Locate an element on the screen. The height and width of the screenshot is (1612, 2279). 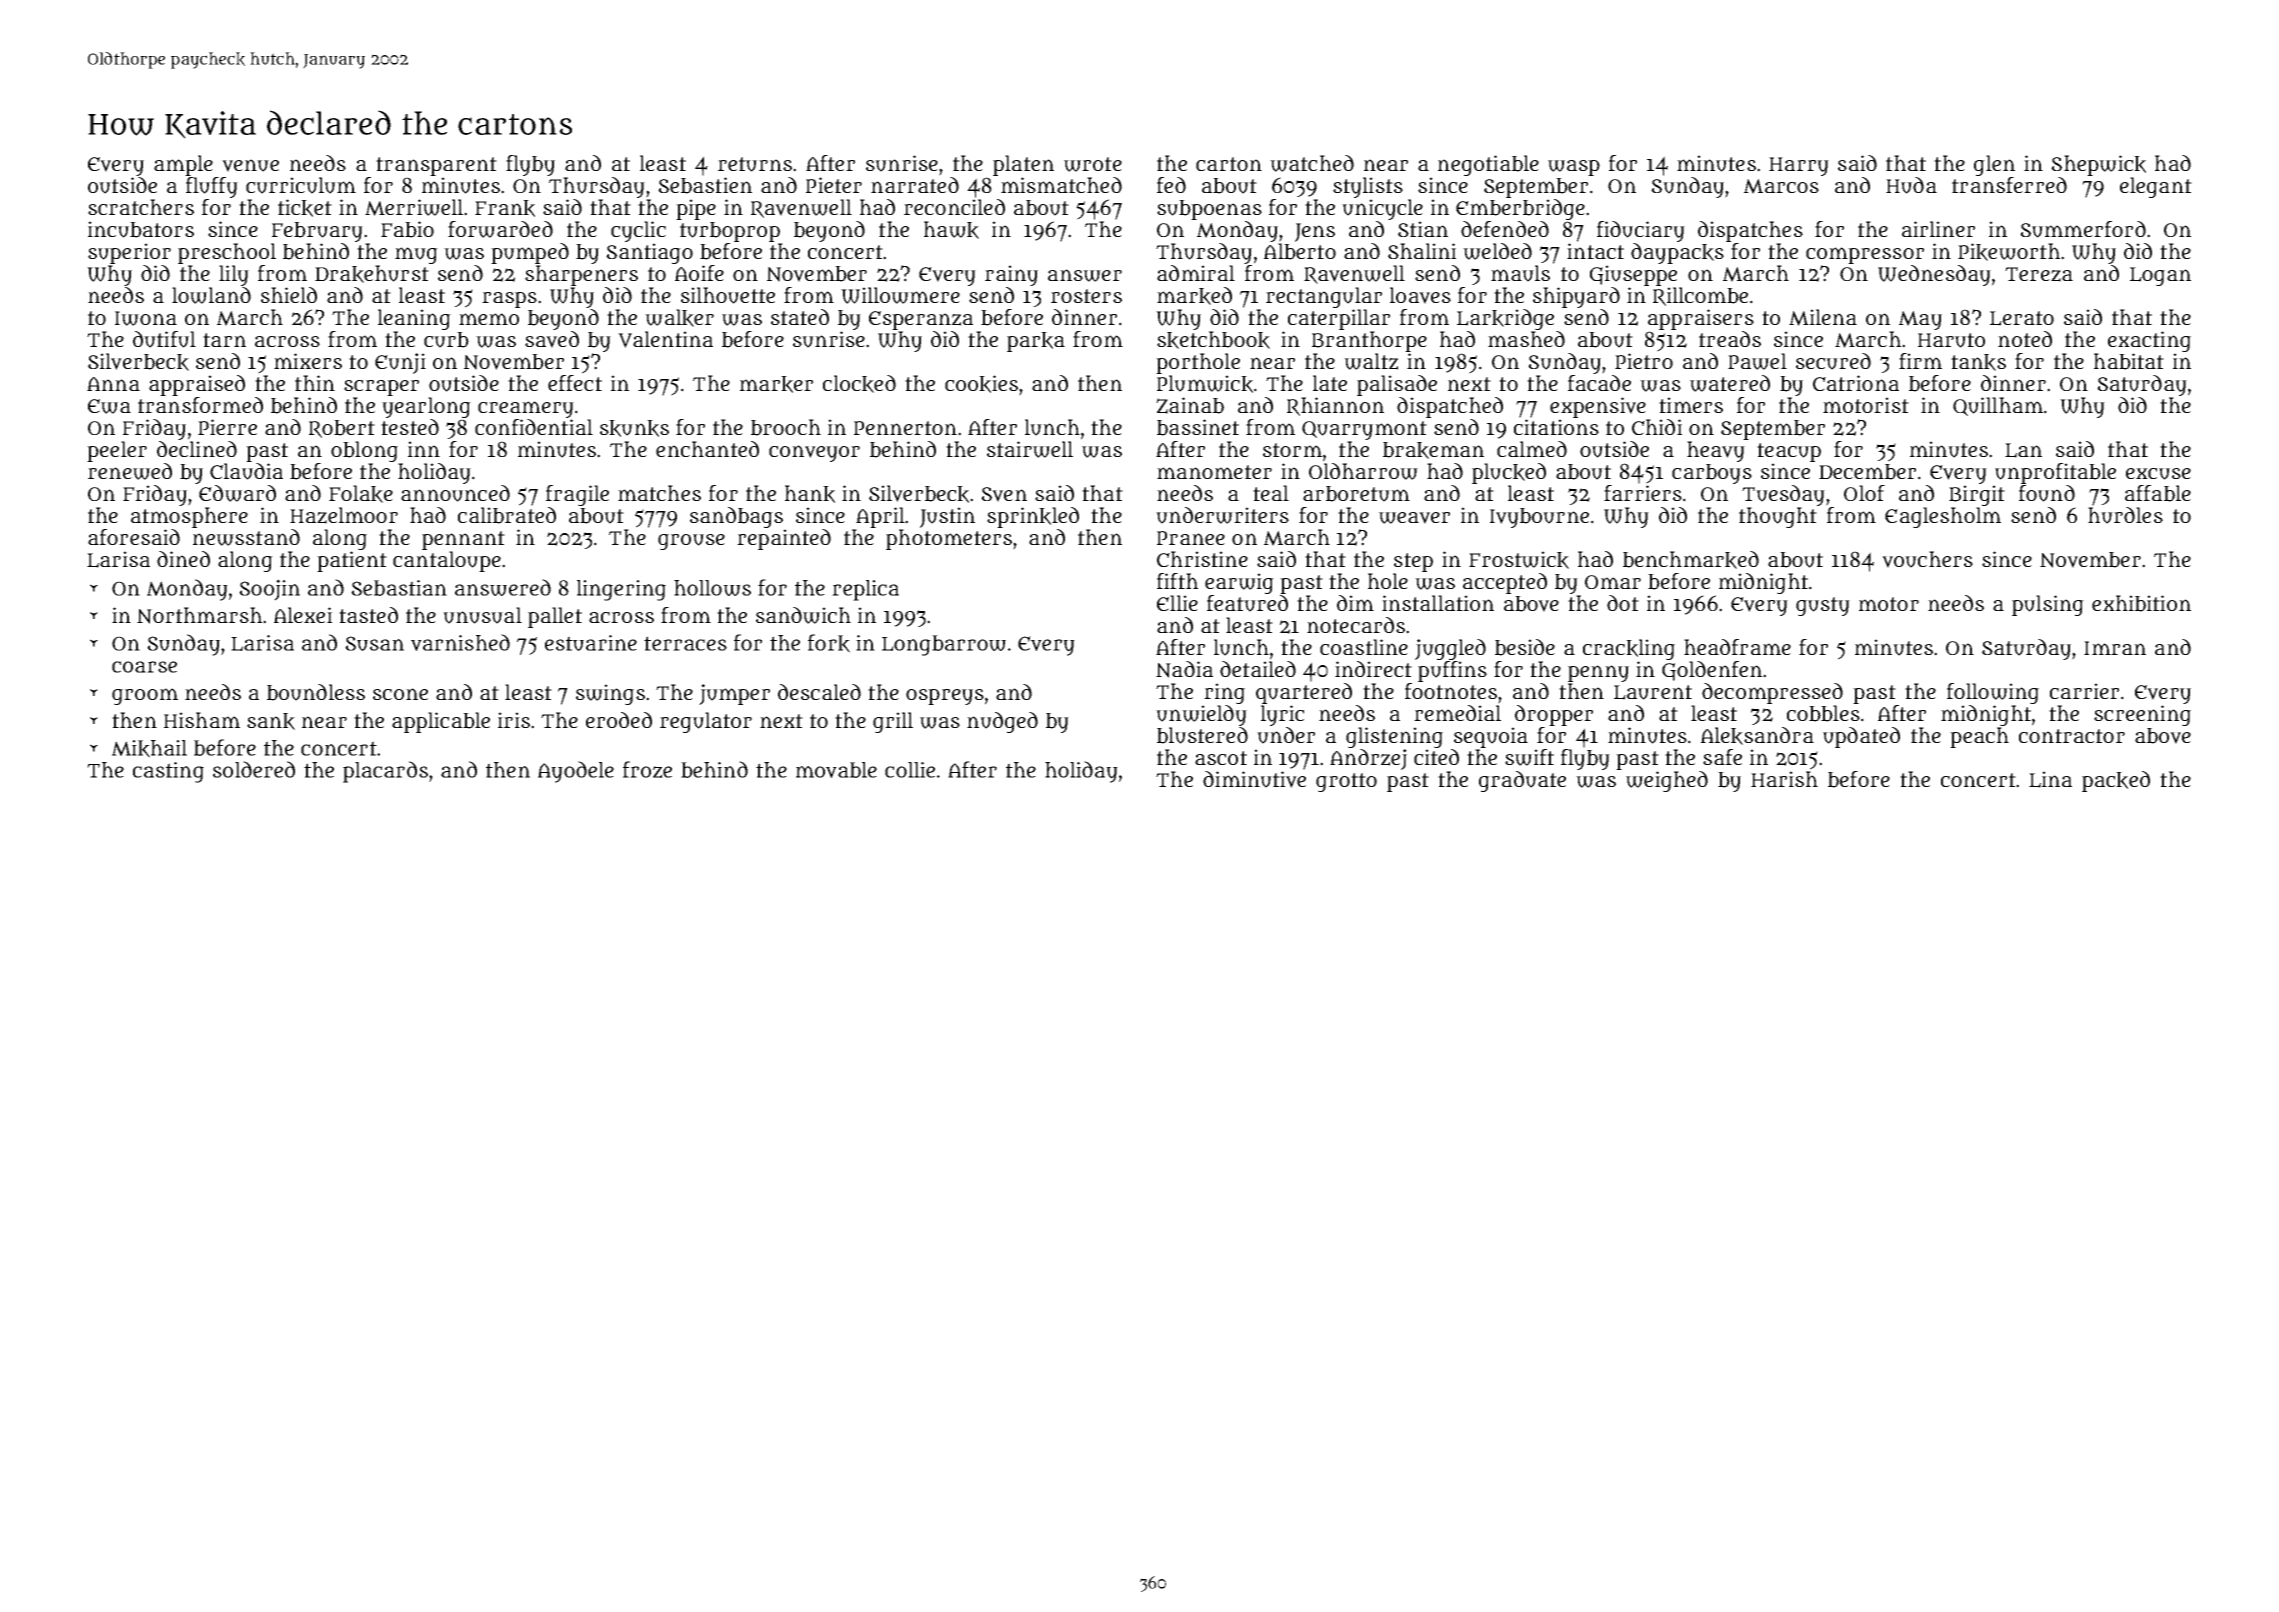
Shepwick is located at coordinates (2098, 165).
